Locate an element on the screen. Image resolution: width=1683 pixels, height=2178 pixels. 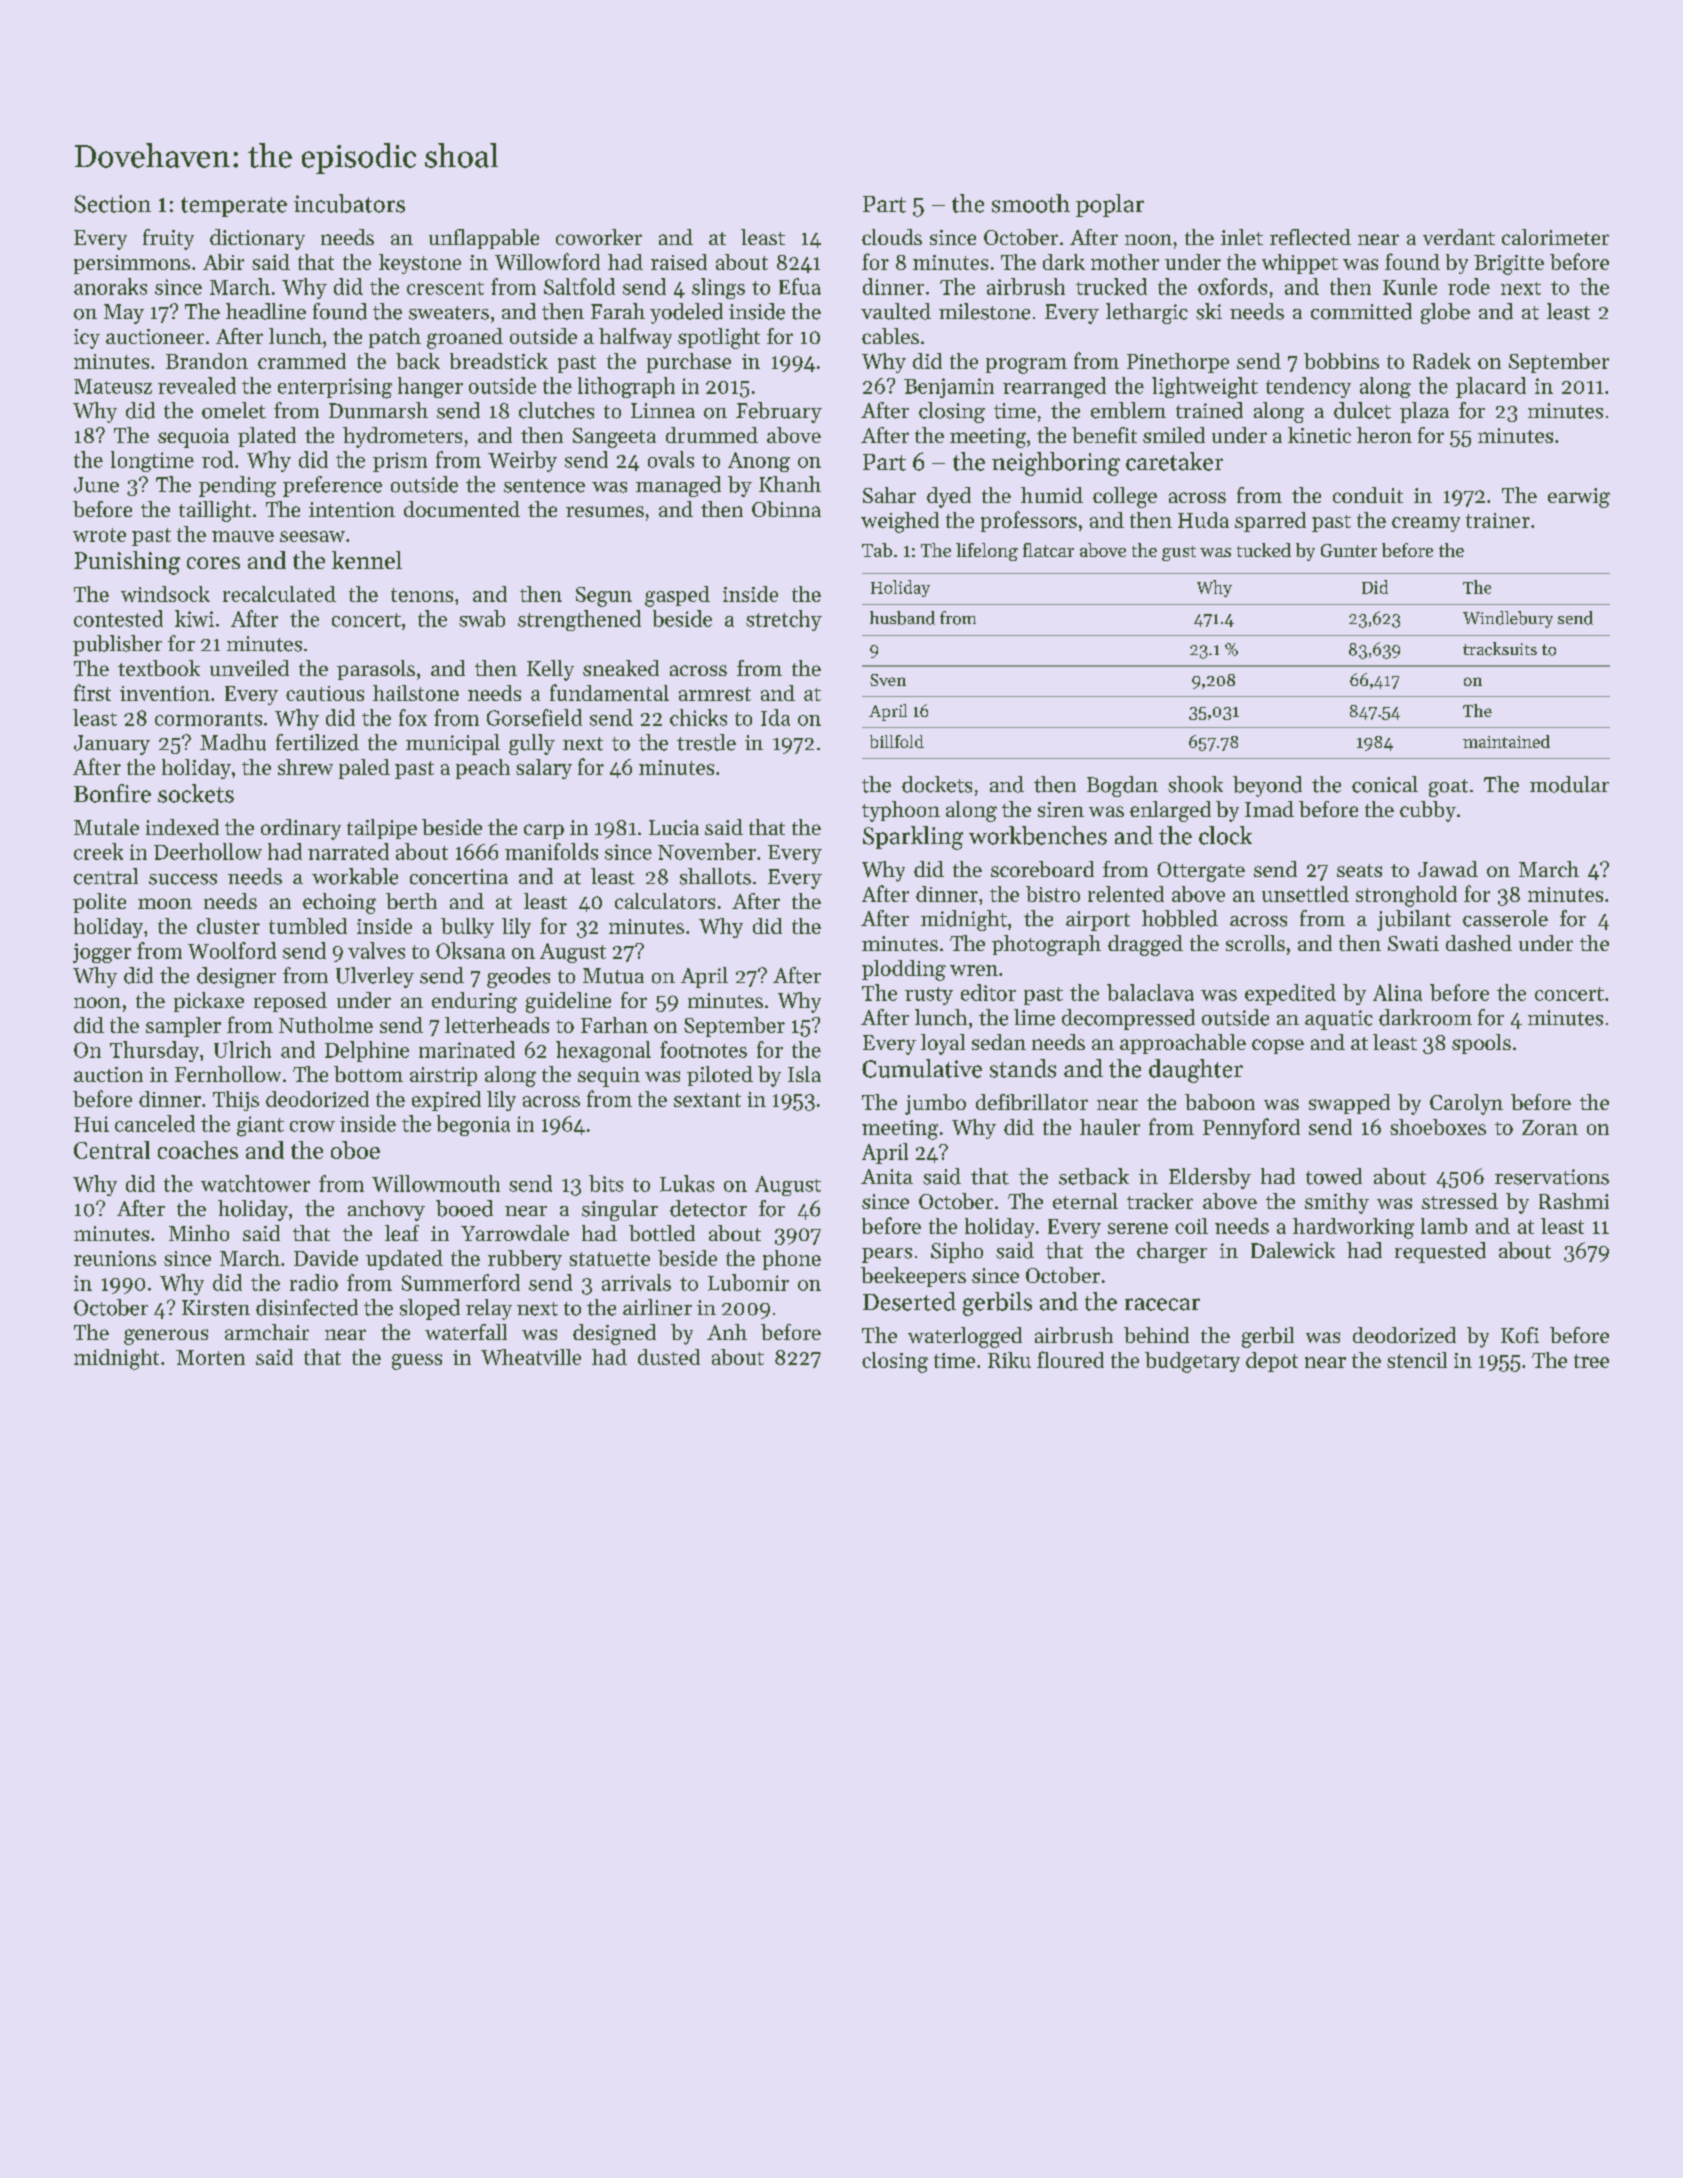
manifolds is located at coordinates (551, 851).
